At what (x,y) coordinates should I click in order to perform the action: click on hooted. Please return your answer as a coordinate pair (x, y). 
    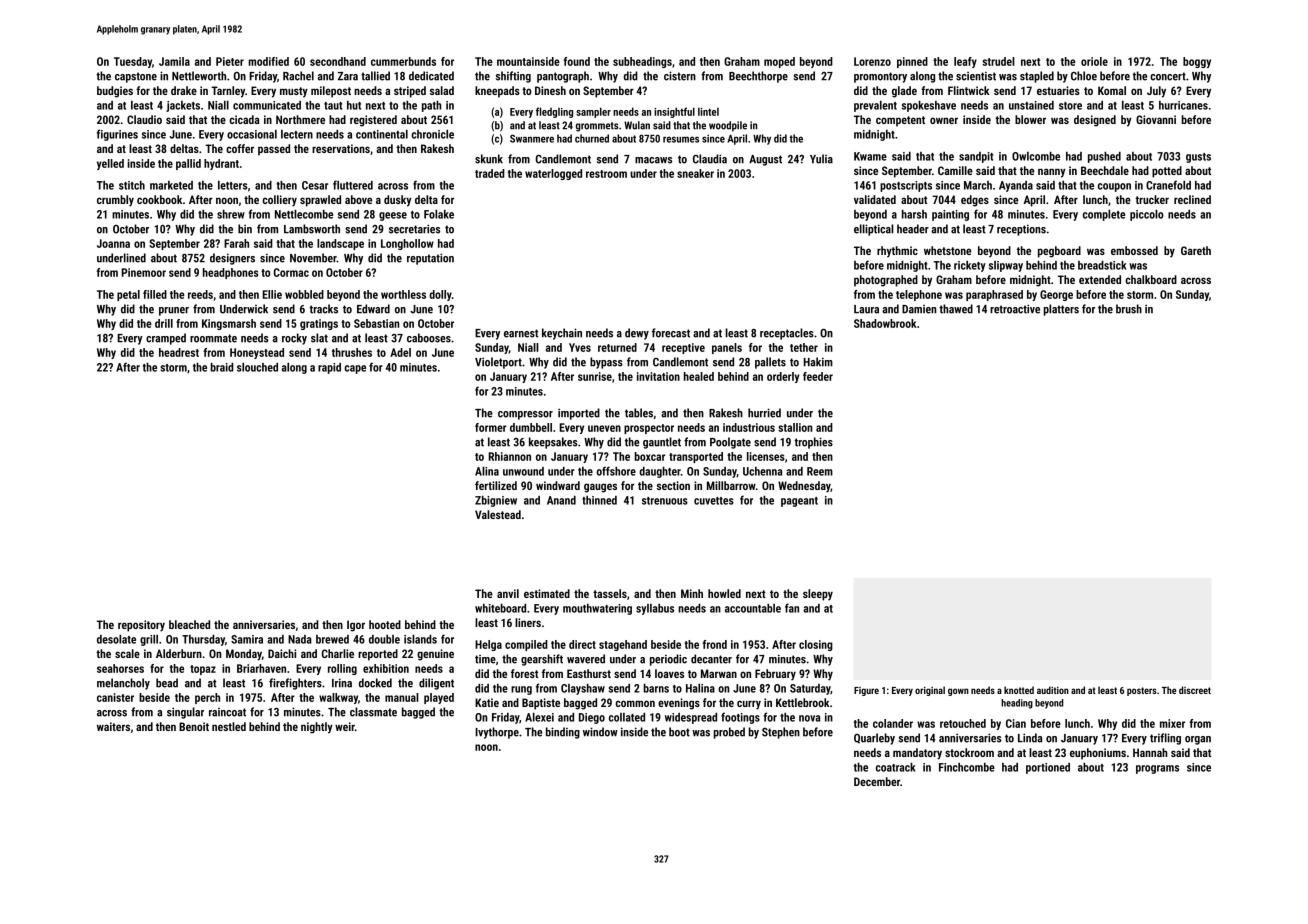
    Looking at the image, I should click on (385, 624).
